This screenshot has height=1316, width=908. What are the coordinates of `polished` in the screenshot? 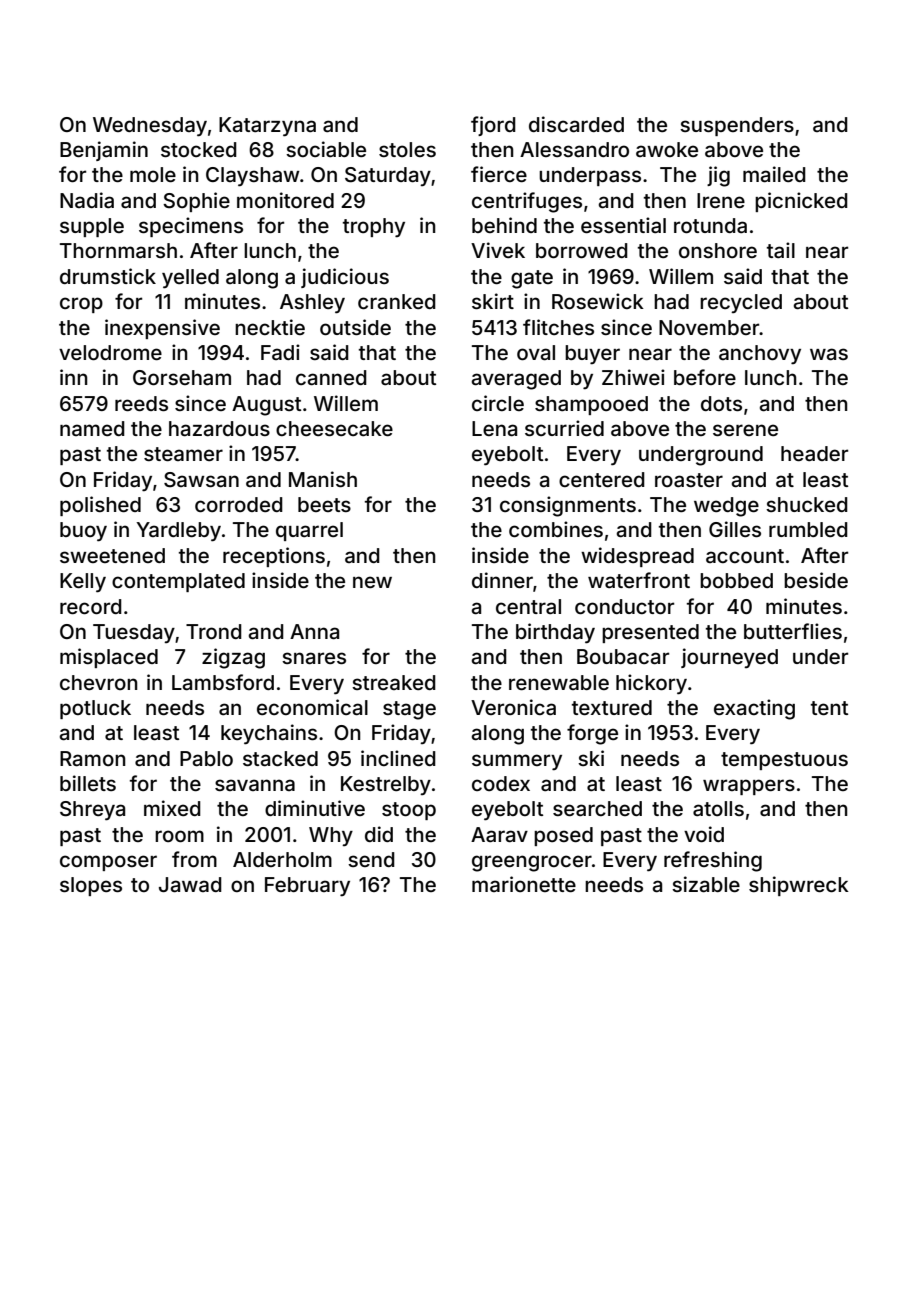 It's located at (100, 506).
